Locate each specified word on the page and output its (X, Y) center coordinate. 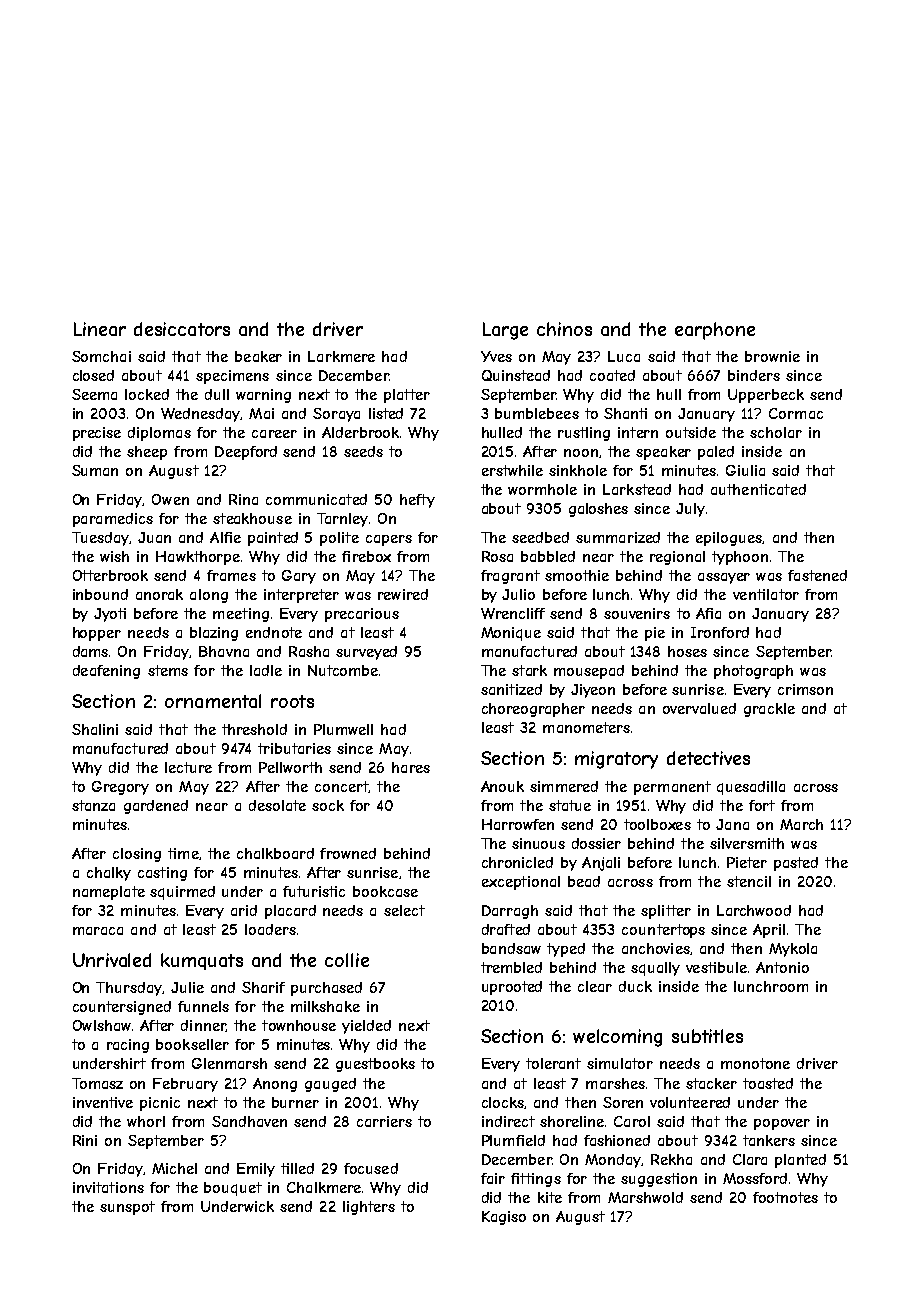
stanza (93, 805)
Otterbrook (110, 575)
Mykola (793, 950)
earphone (715, 331)
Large (505, 331)
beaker (258, 356)
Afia (708, 613)
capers (389, 540)
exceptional (521, 883)
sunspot (127, 1208)
